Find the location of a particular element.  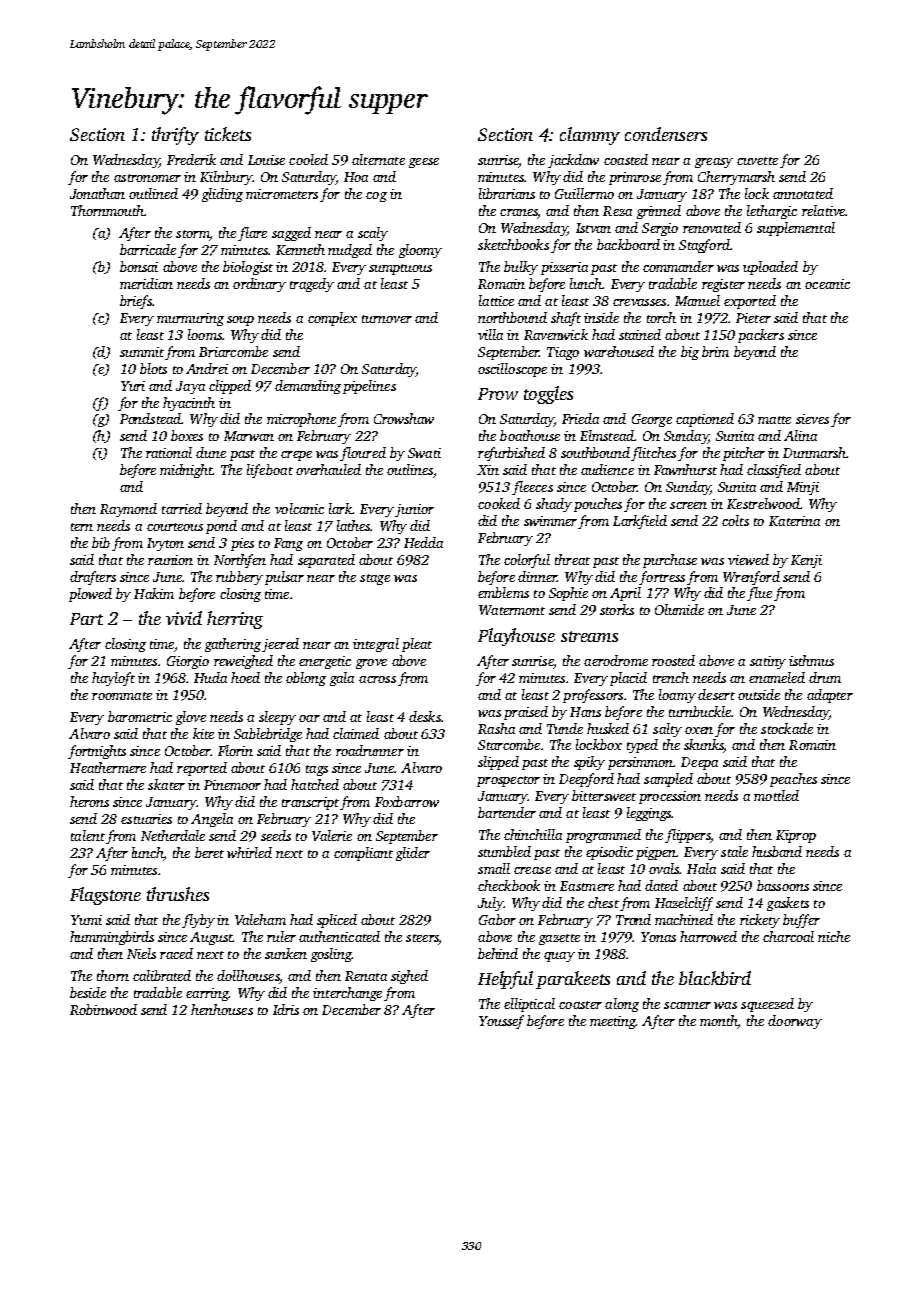

praised is located at coordinates (526, 713).
